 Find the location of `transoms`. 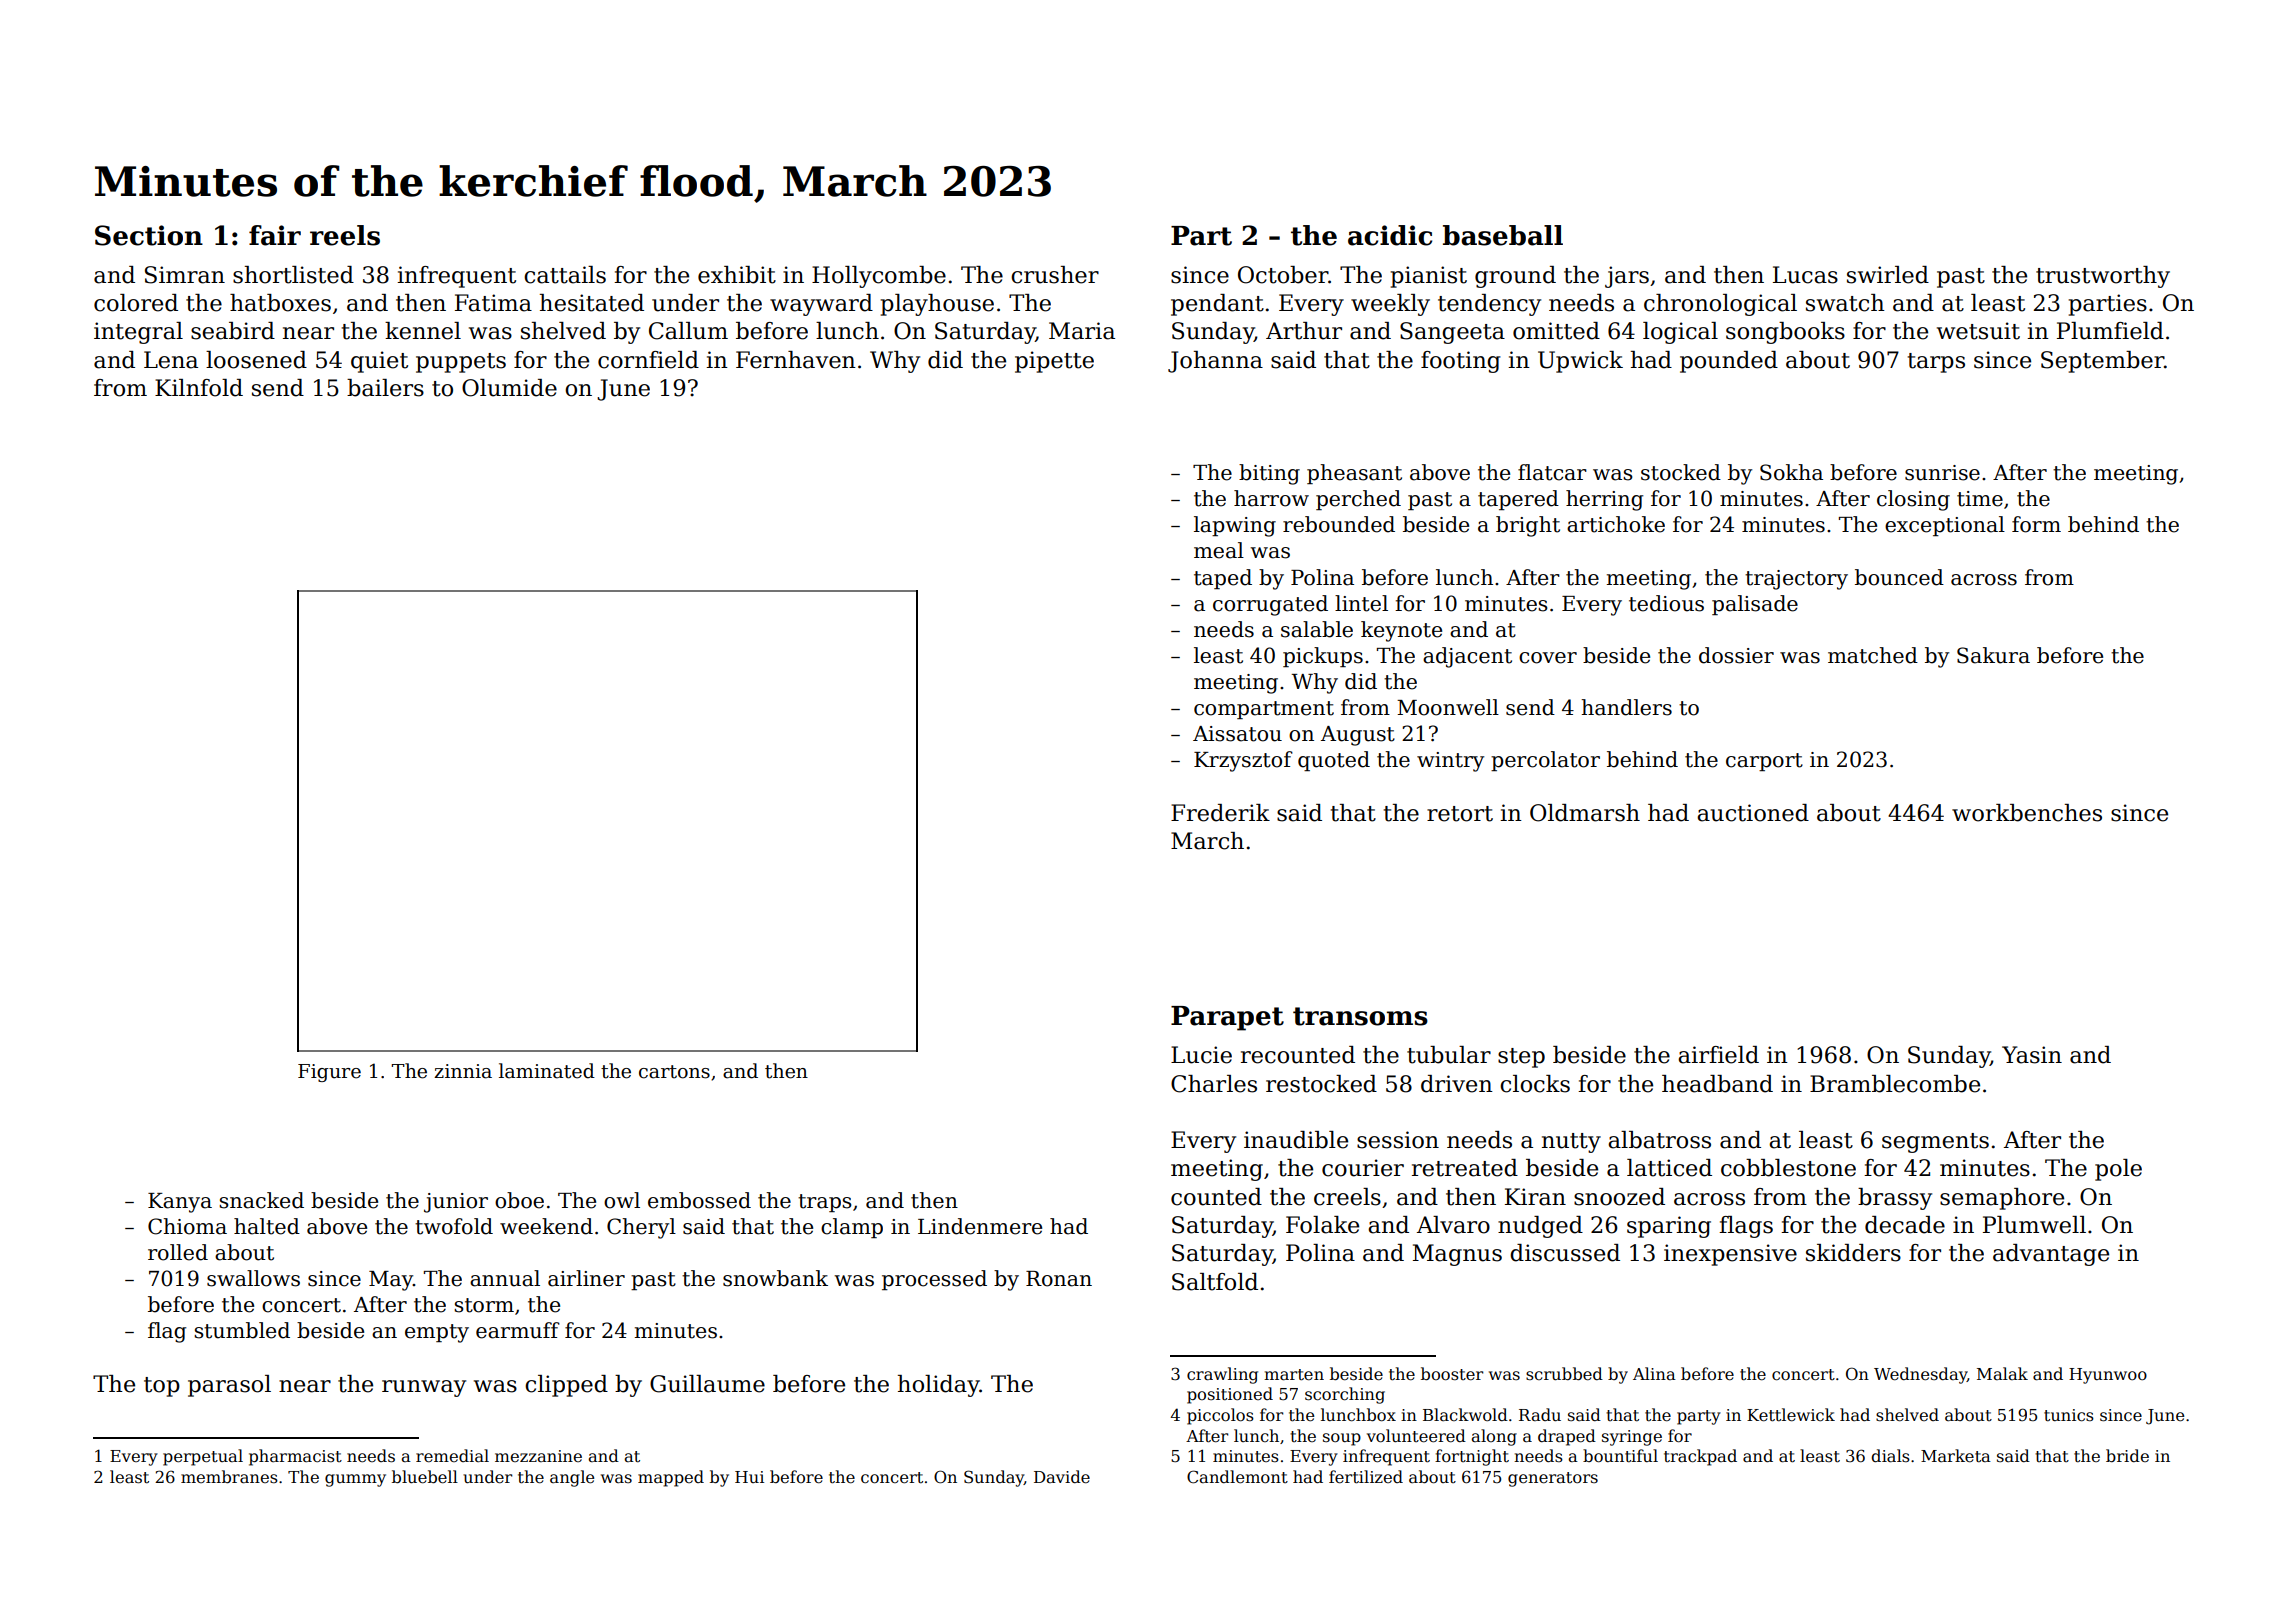

transoms is located at coordinates (1360, 1016).
